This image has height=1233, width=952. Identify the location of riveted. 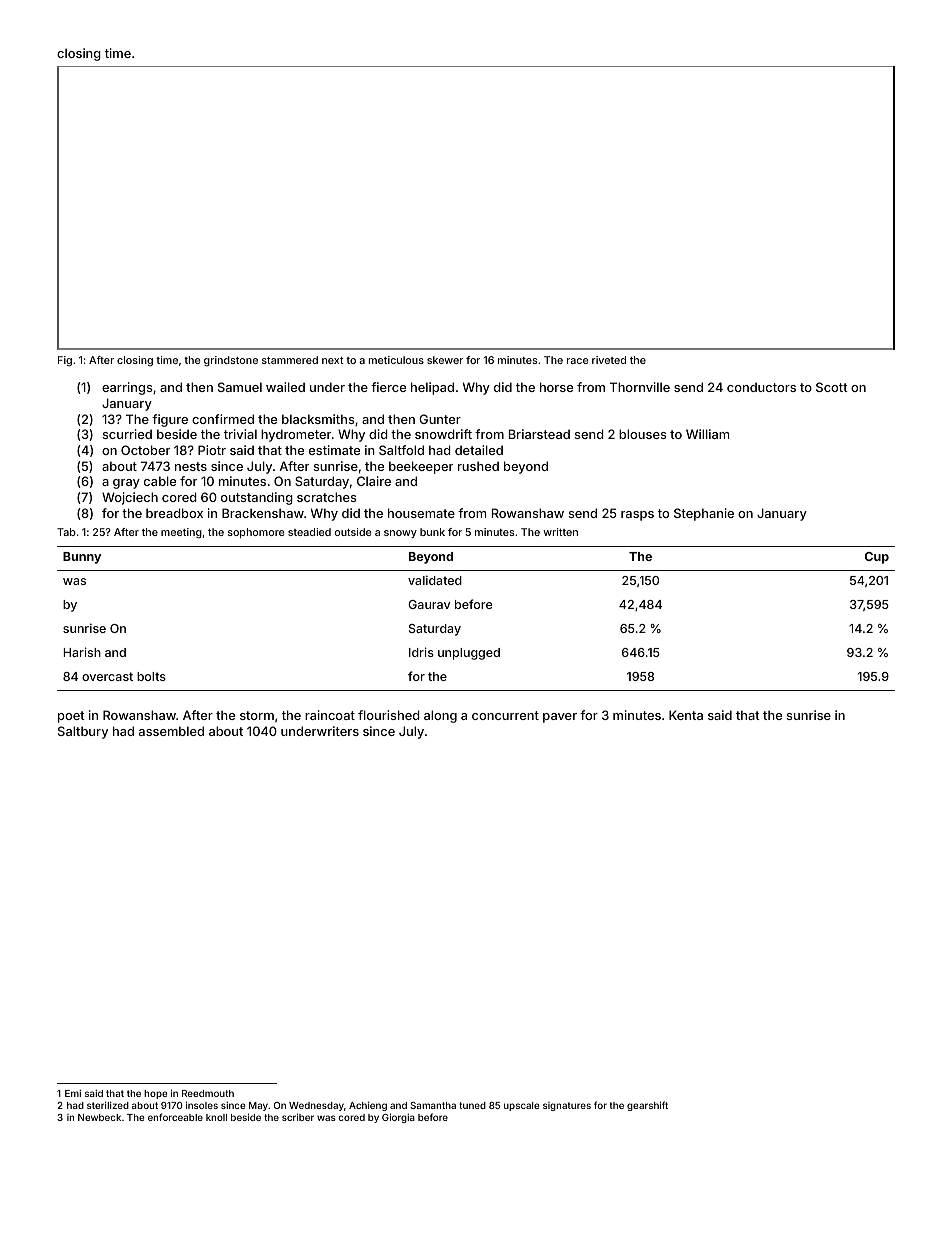
(609, 360).
